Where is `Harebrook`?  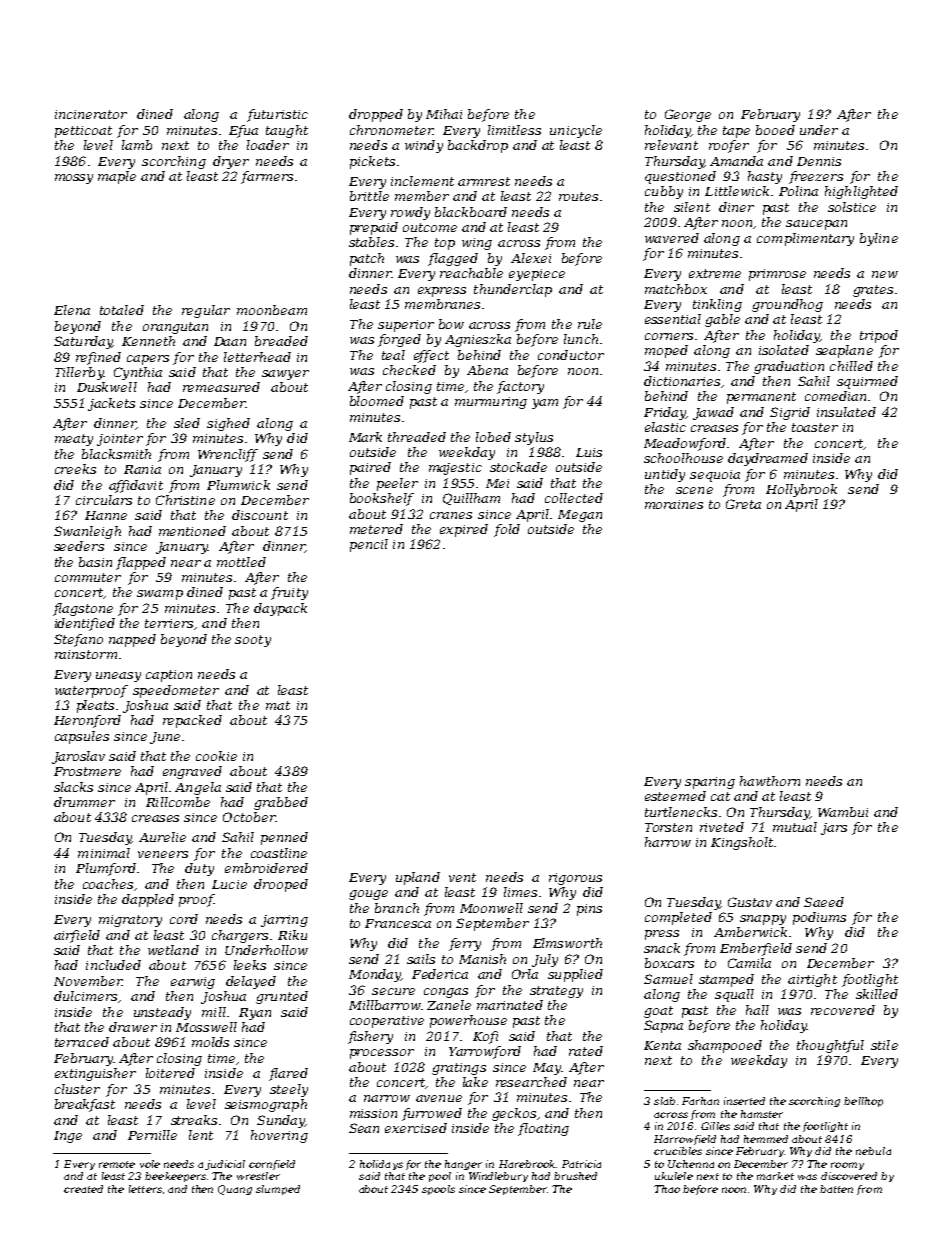
Harebrook is located at coordinates (527, 1164).
